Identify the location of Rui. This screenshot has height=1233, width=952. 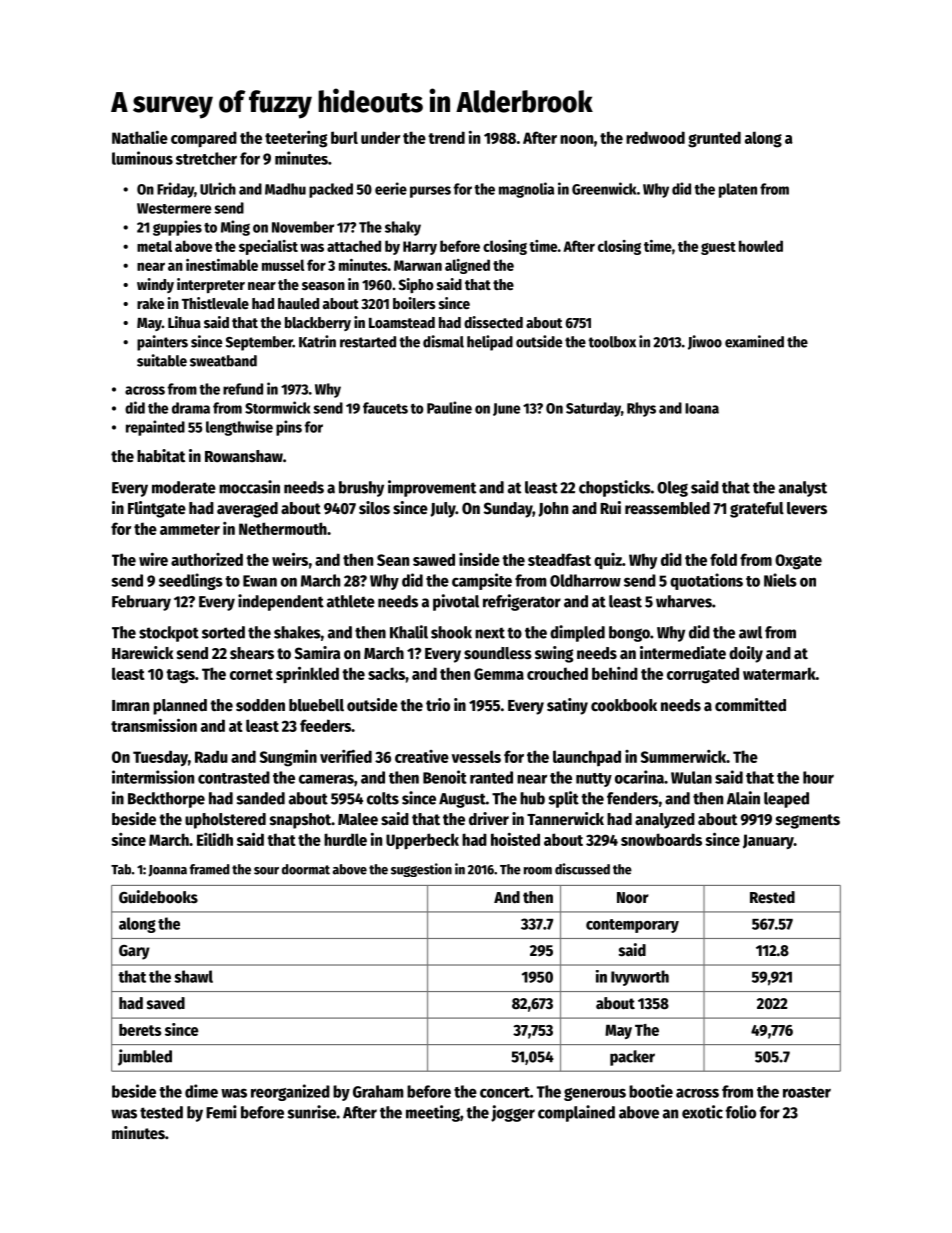
(610, 507).
